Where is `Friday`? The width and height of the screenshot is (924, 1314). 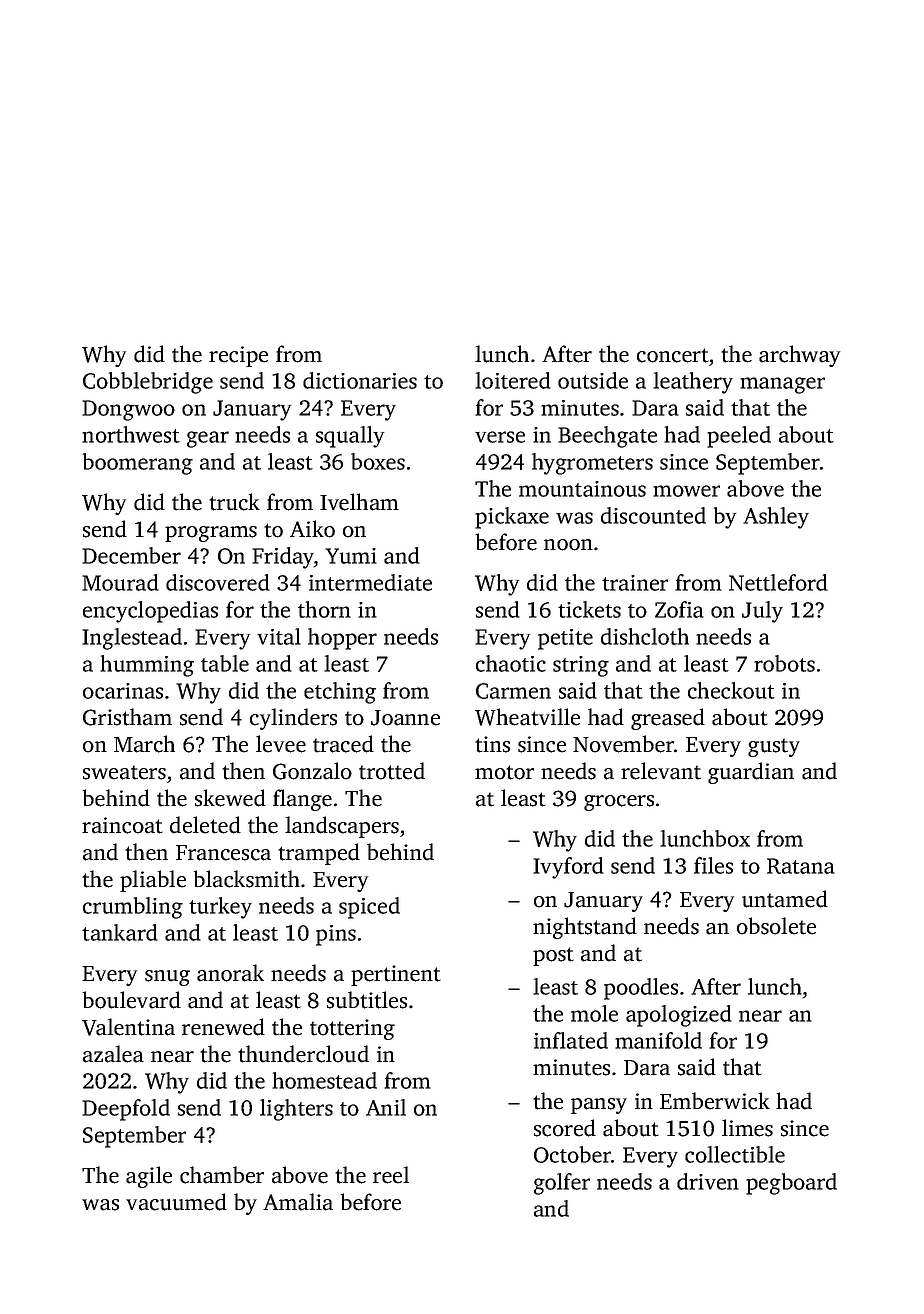
Friday is located at coordinates (283, 558).
